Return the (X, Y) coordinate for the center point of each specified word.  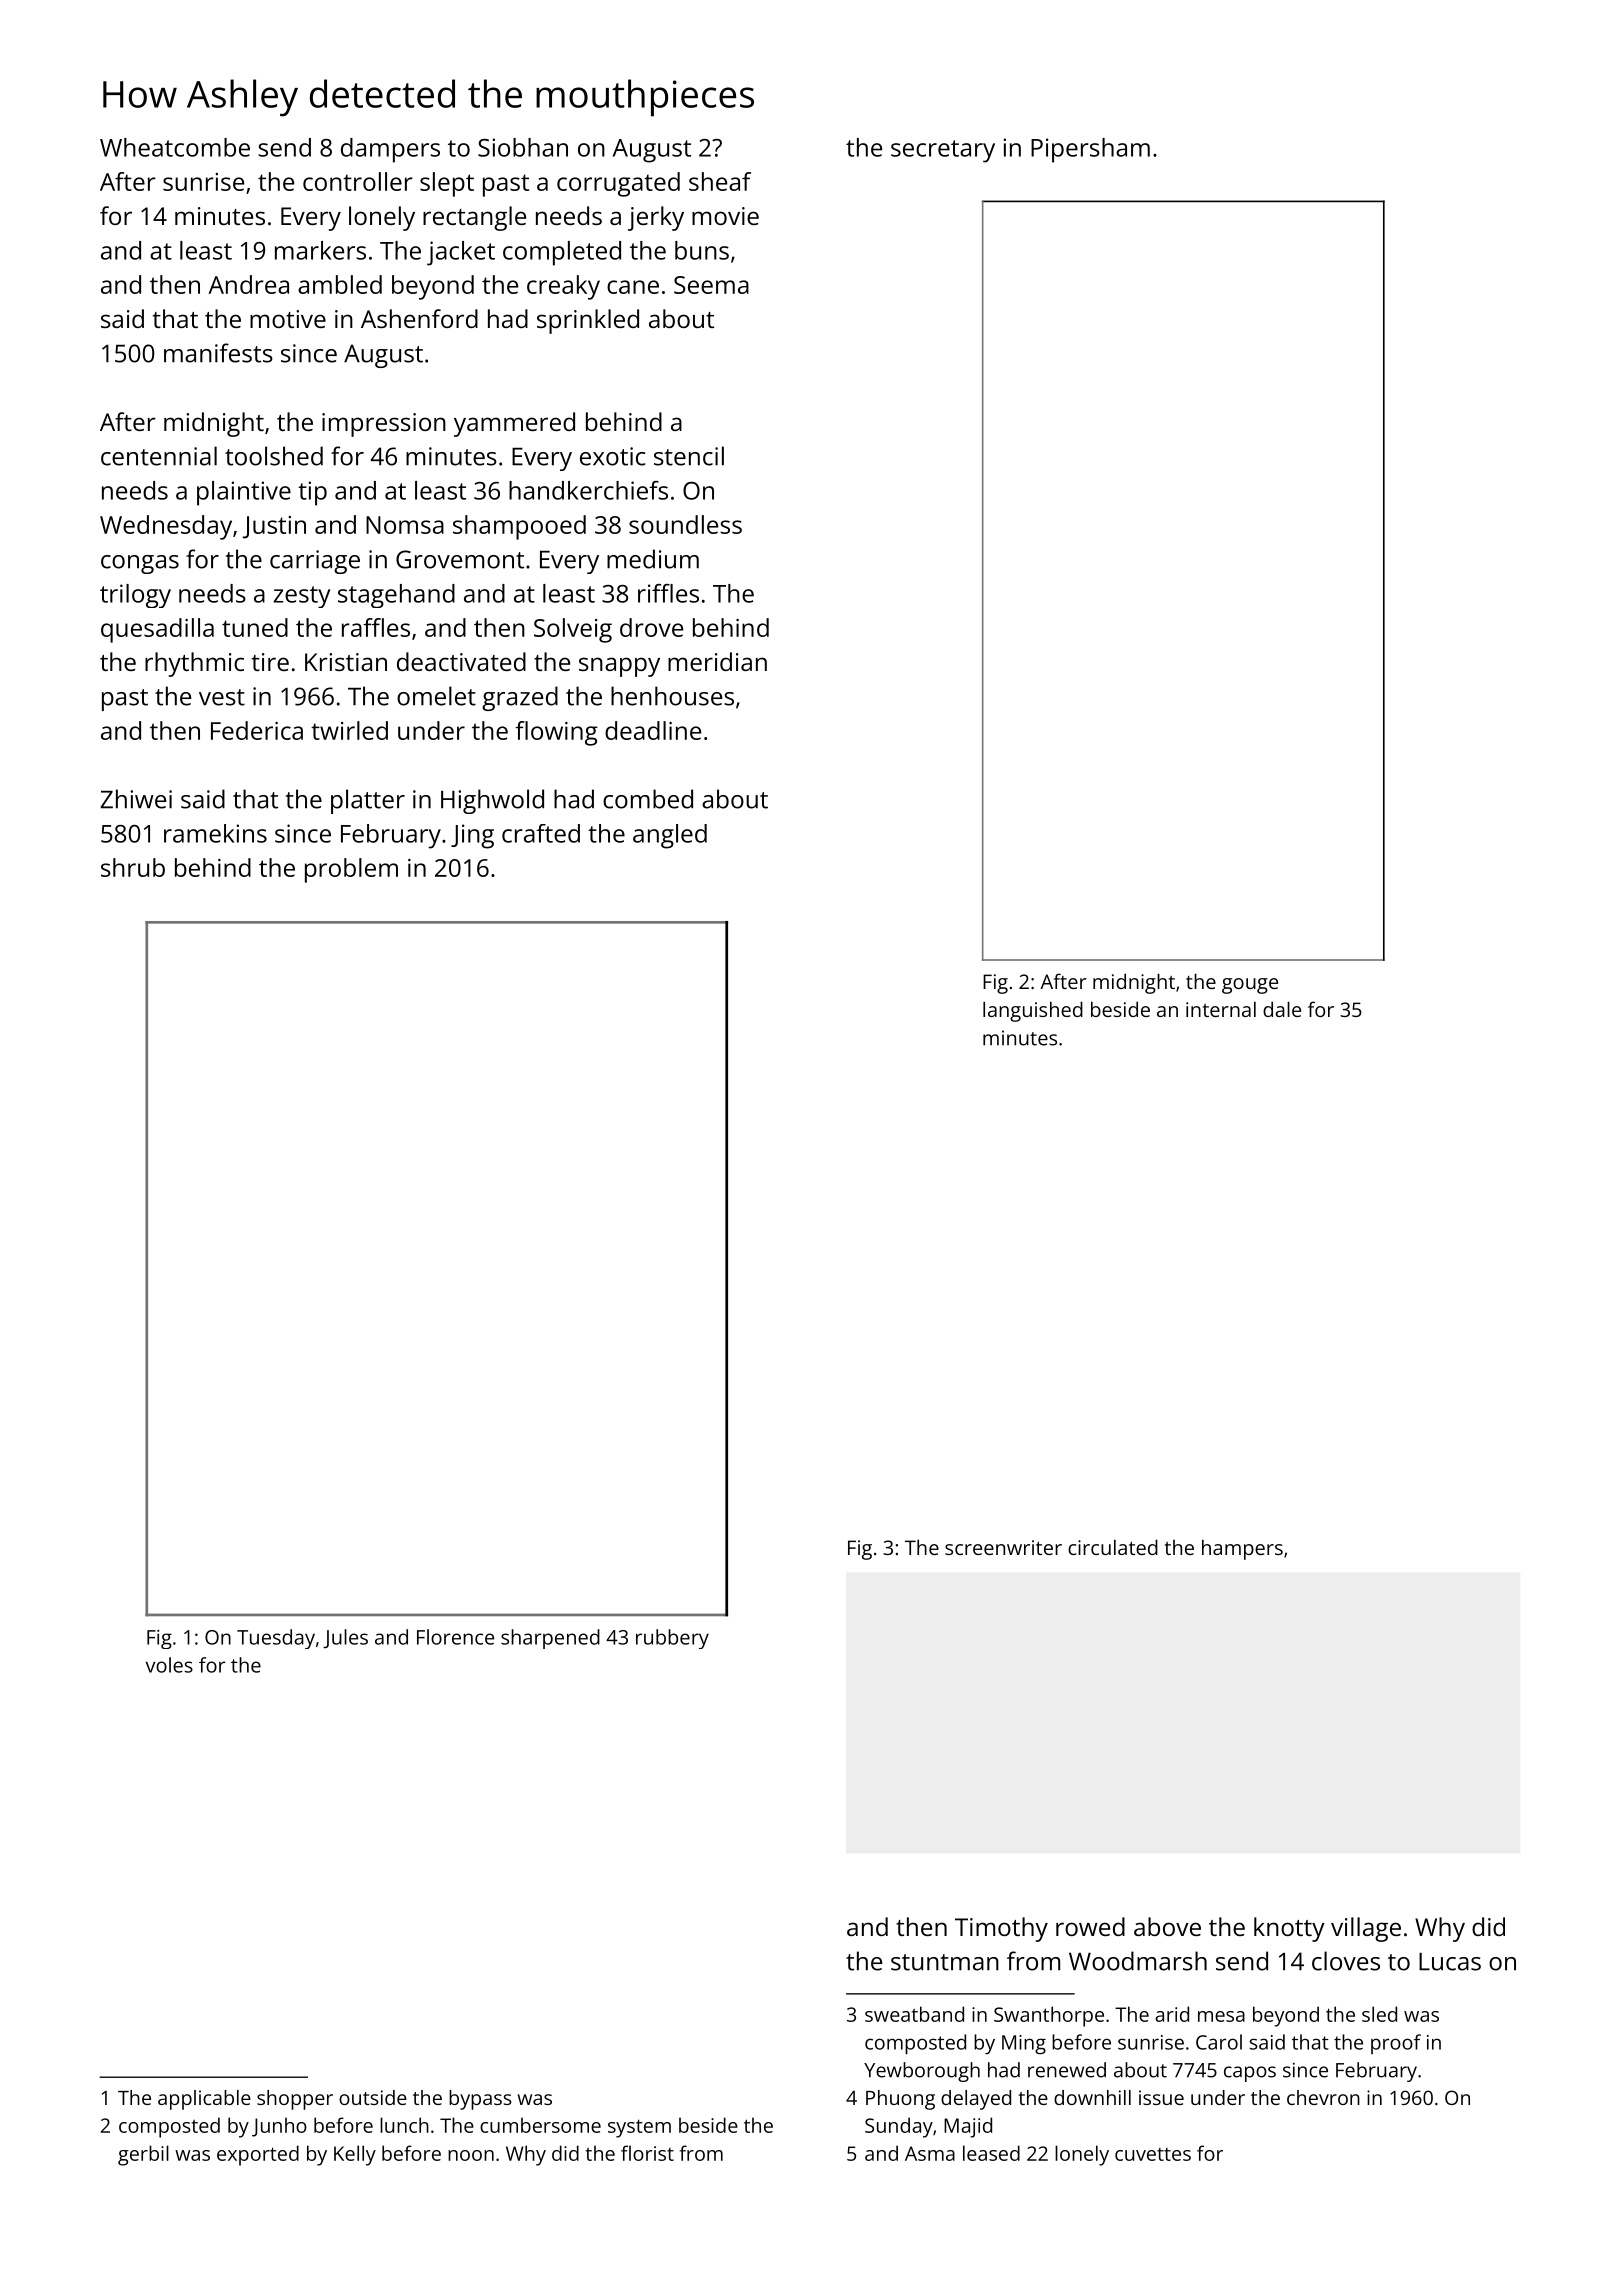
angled (670, 836)
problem (351, 870)
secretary (943, 151)
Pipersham (1090, 150)
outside (373, 2097)
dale (1282, 1009)
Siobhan (523, 147)
